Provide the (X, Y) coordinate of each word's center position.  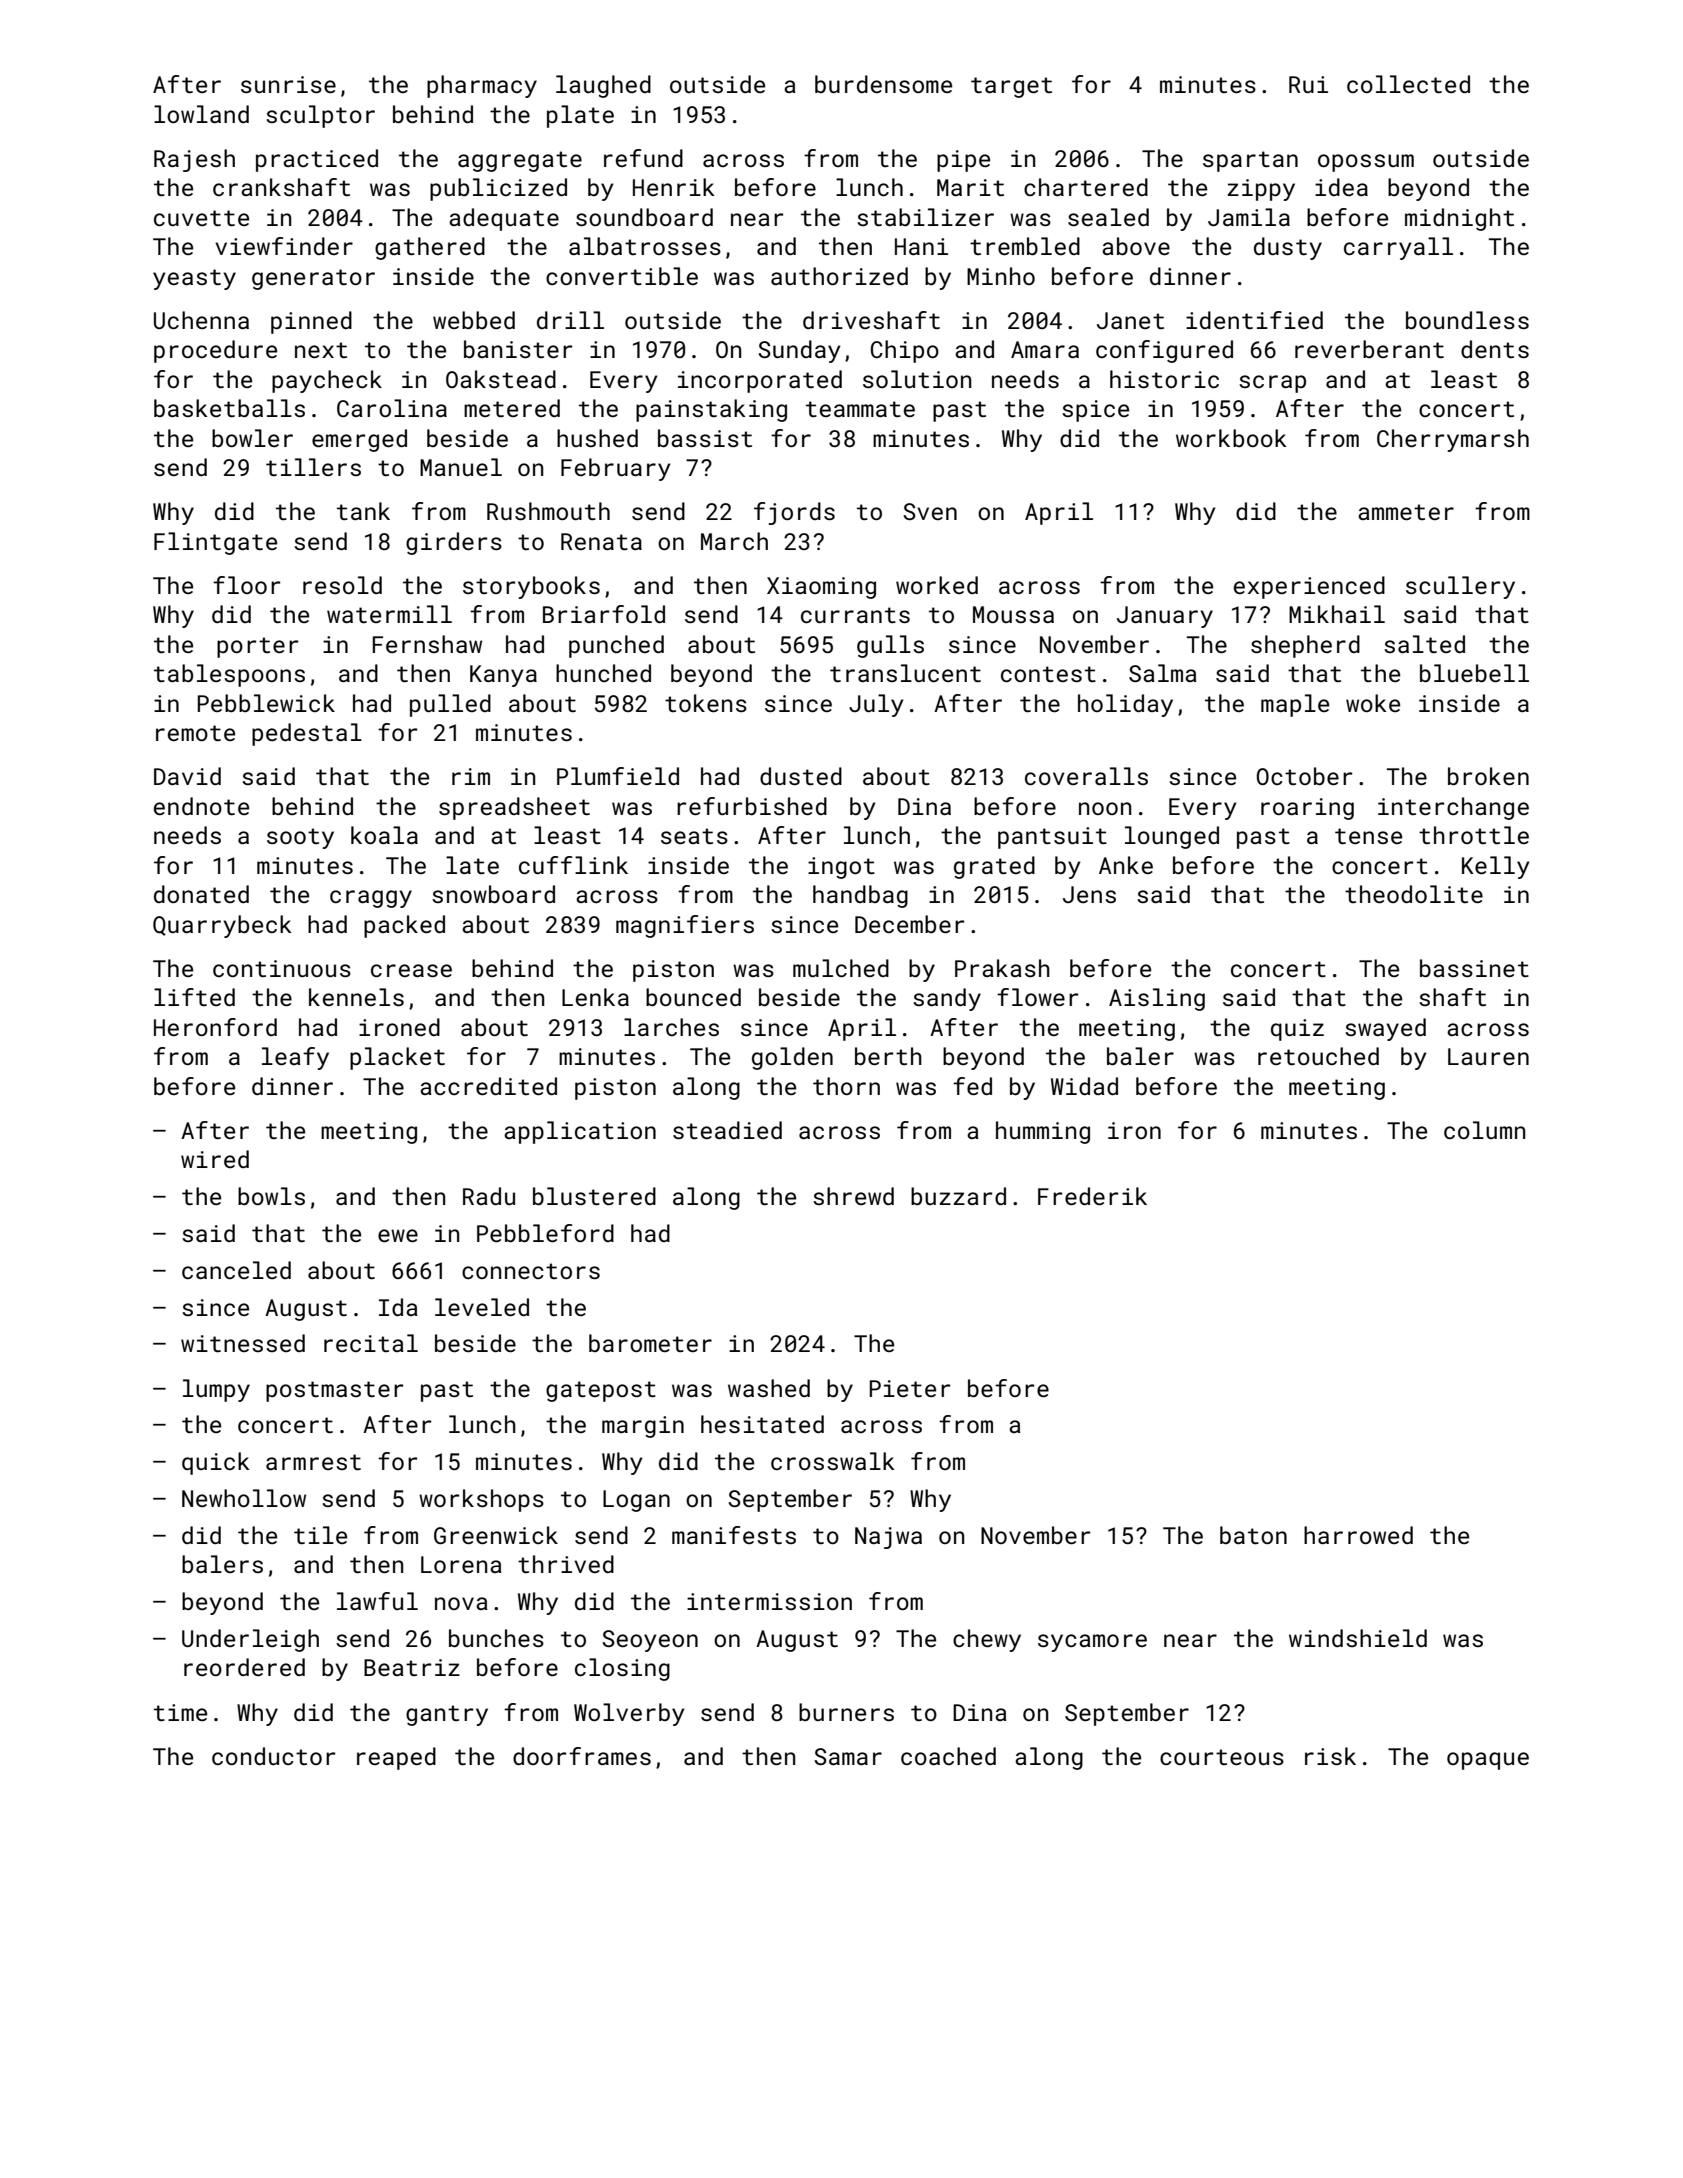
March (734, 541)
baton (1253, 1535)
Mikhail (1337, 614)
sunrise (288, 84)
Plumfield (618, 776)
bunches (496, 1638)
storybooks (531, 587)
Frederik (1092, 1196)
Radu (489, 1196)
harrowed (1358, 1535)
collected (1408, 84)
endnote (201, 806)
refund (643, 158)
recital (371, 1343)
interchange (1453, 808)
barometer (650, 1343)
